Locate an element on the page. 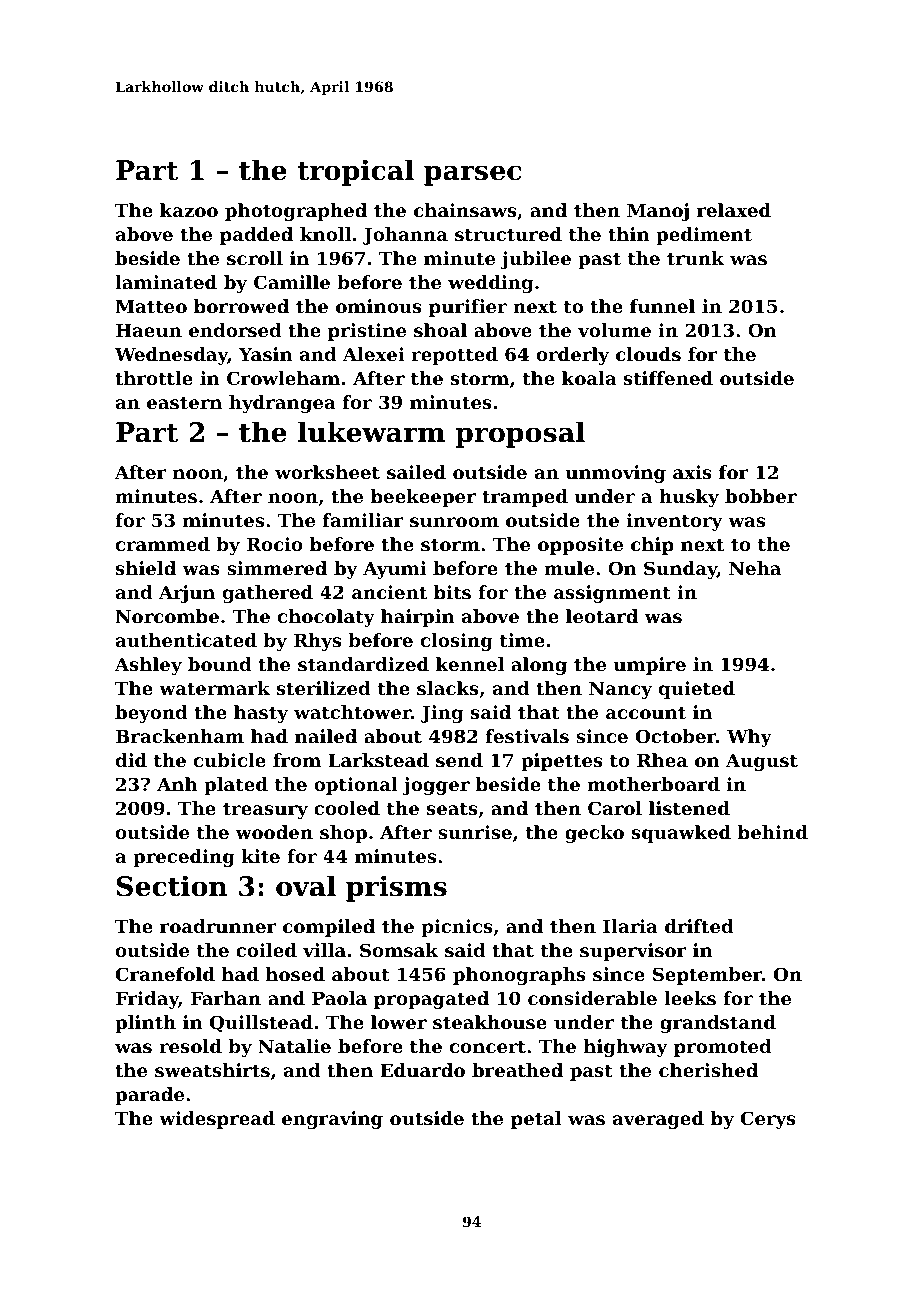 The width and height of the image is (924, 1311). wedding is located at coordinates (490, 284).
